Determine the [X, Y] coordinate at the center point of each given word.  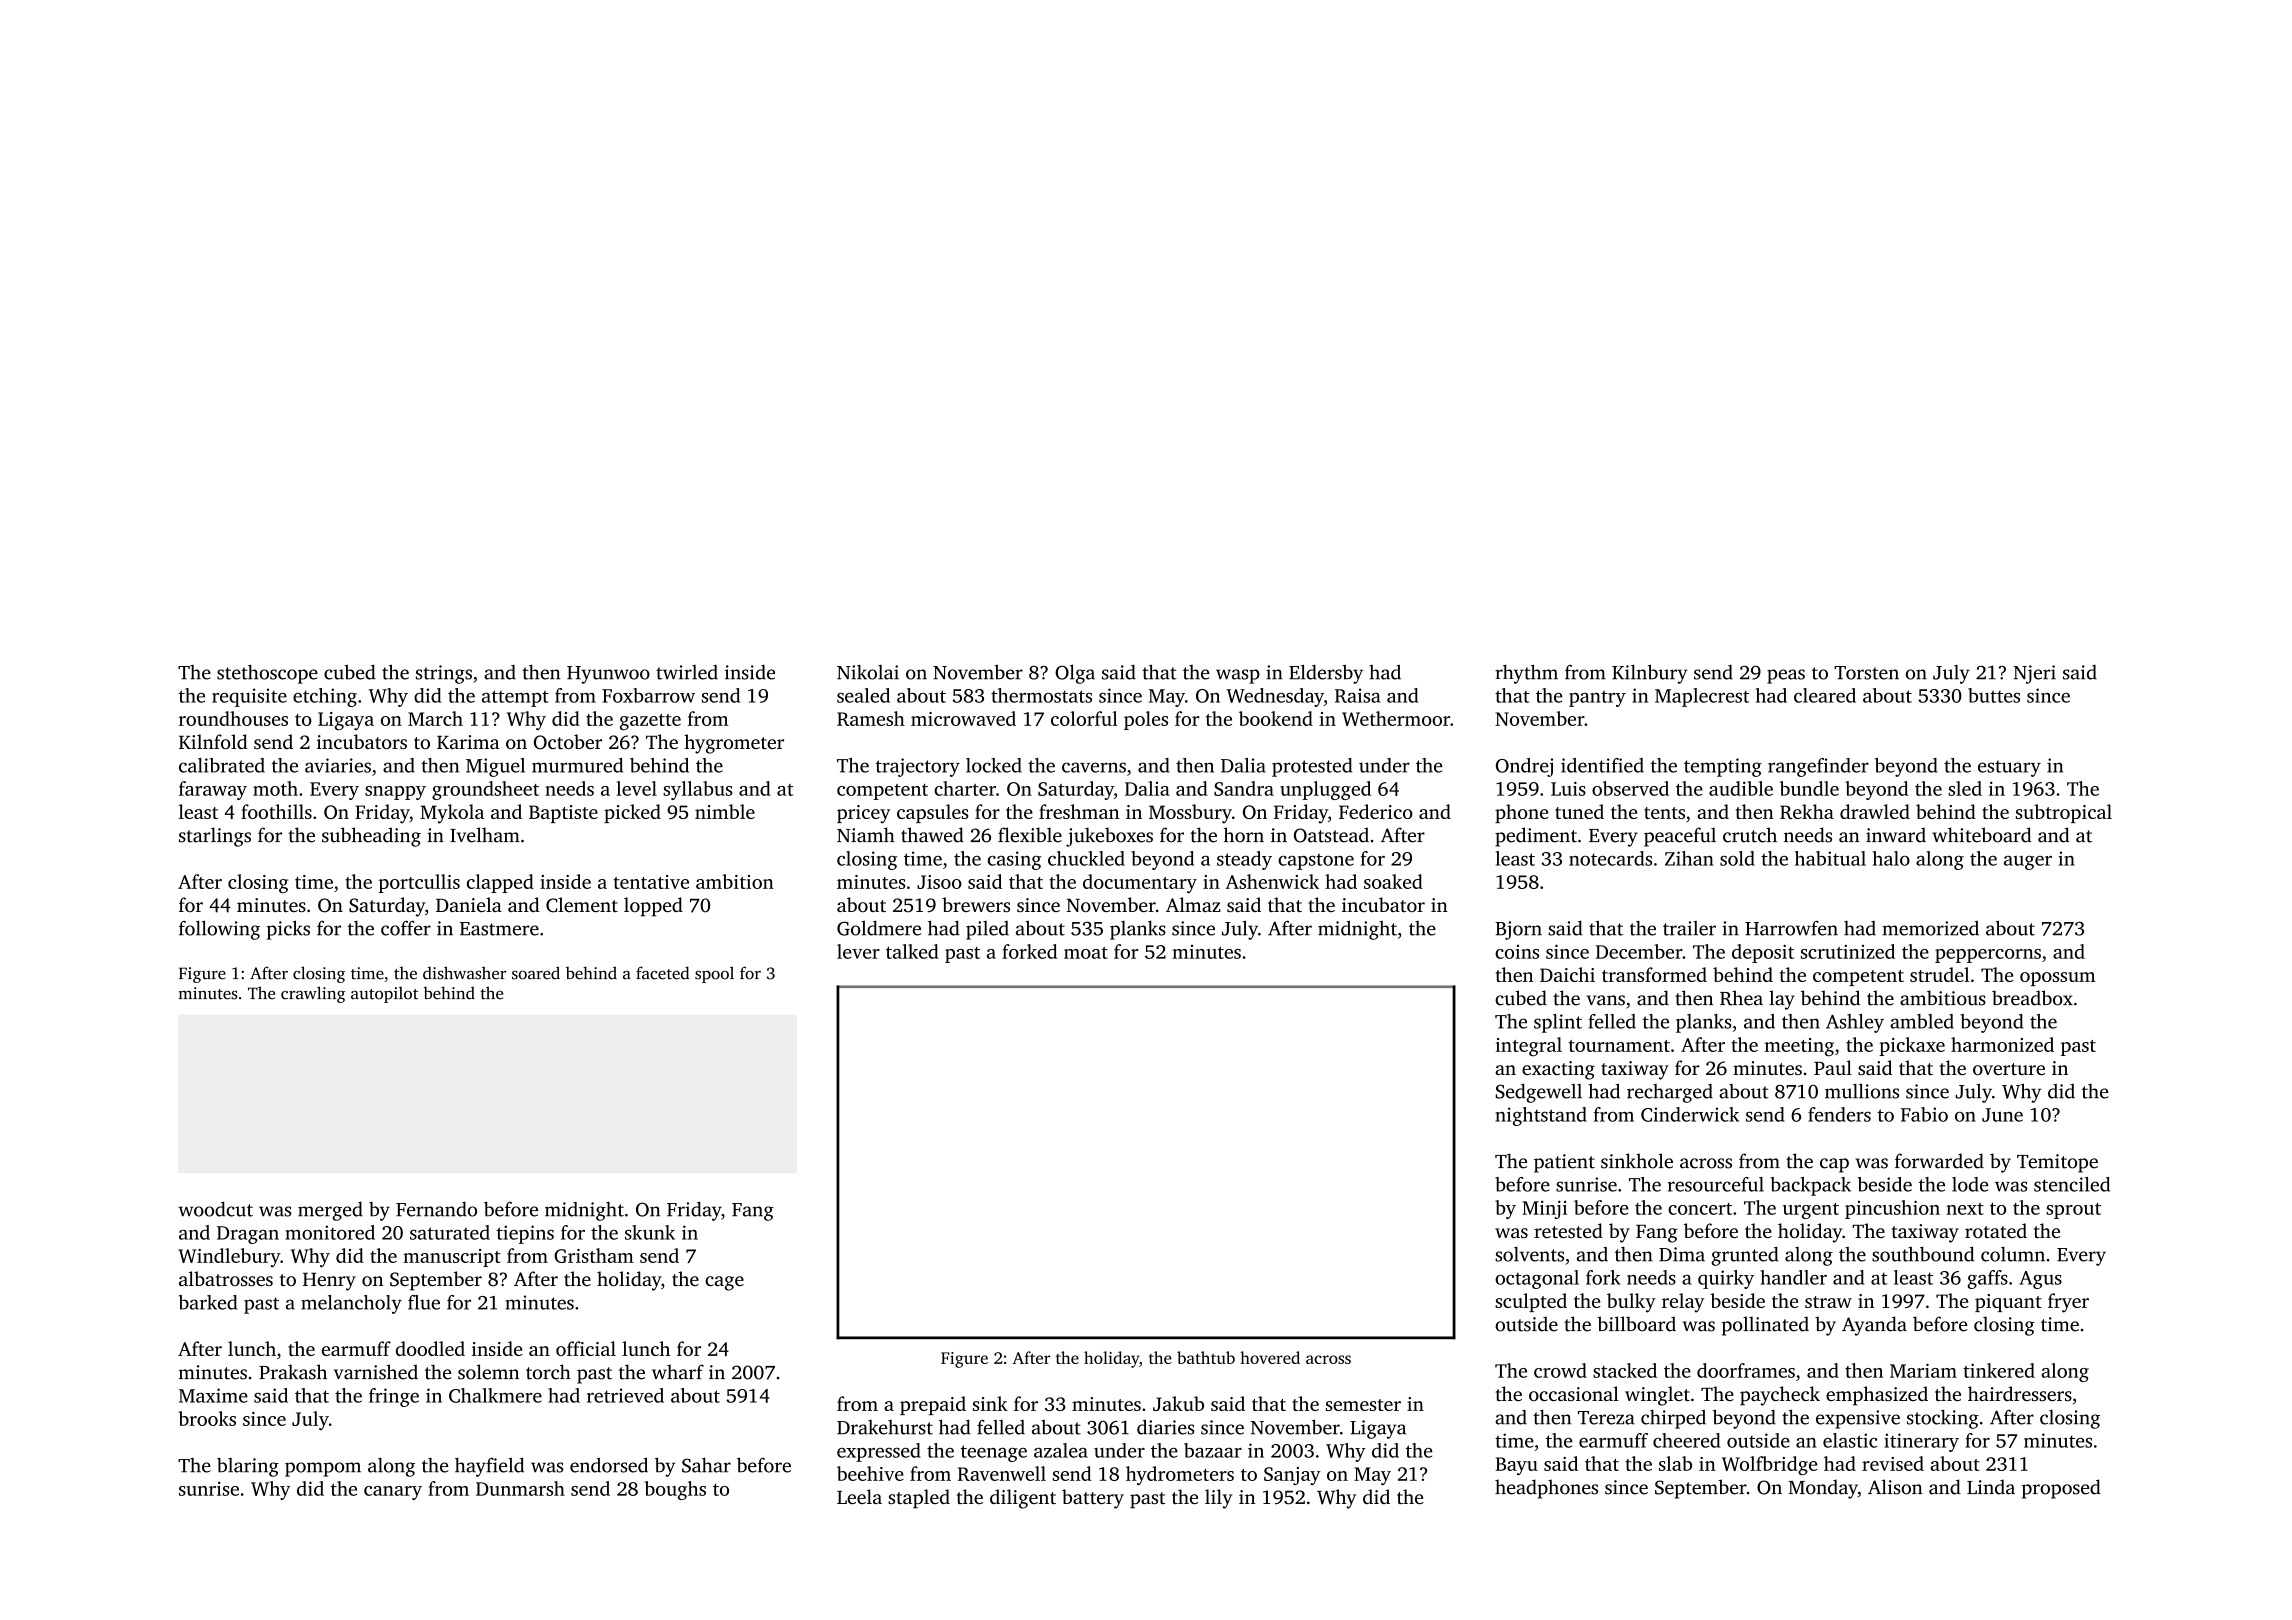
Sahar [706, 1465]
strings [444, 674]
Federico [1376, 811]
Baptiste [563, 814]
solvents [1529, 1254]
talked [912, 951]
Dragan [248, 1235]
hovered [1270, 1357]
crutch [1750, 835]
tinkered [1999, 1370]
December [1639, 951]
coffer [406, 928]
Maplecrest [1702, 697]
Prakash [293, 1372]
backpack [1810, 1186]
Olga [1075, 674]
